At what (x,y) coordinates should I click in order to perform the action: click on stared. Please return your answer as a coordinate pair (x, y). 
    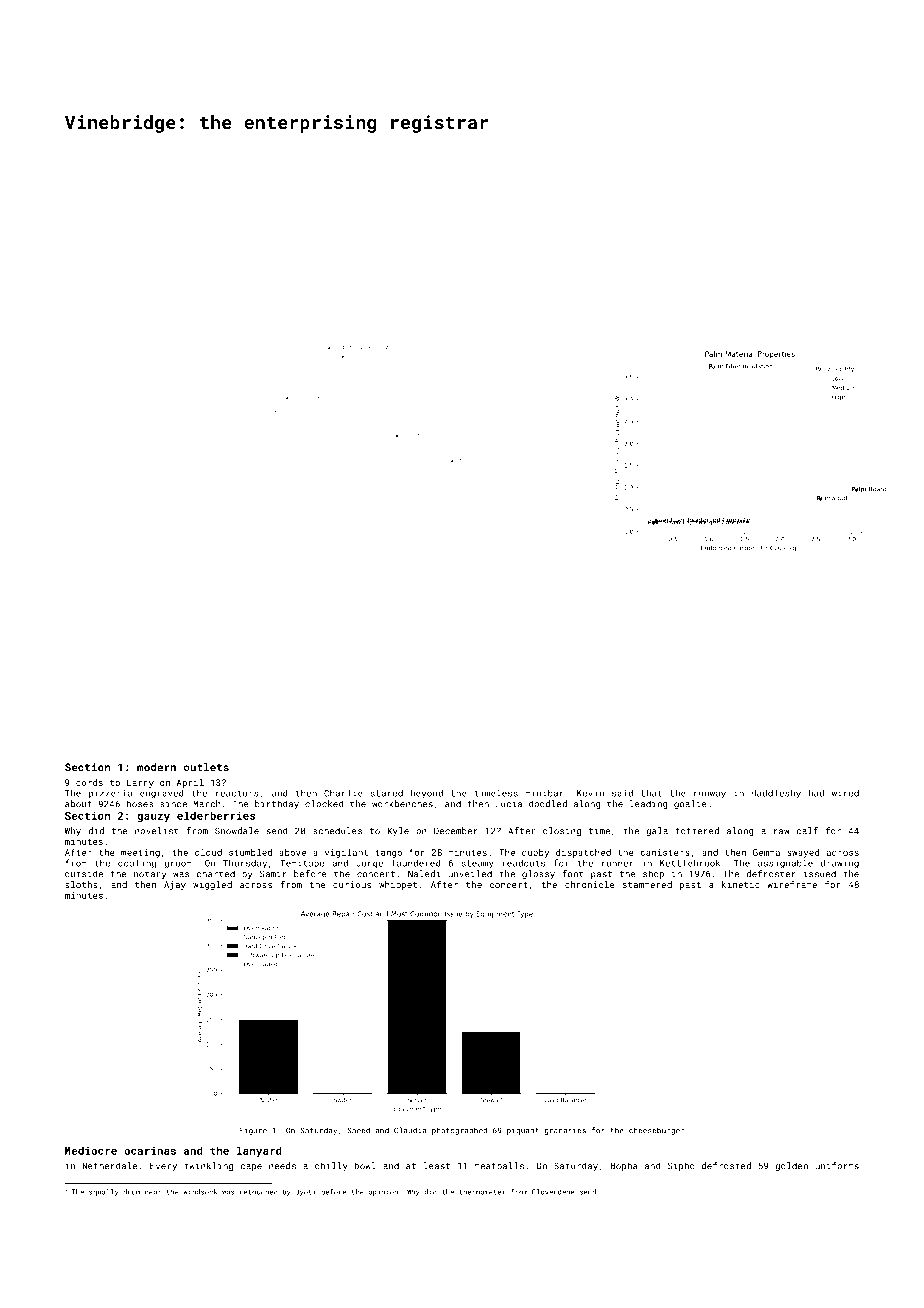
    Looking at the image, I should click on (386, 793).
